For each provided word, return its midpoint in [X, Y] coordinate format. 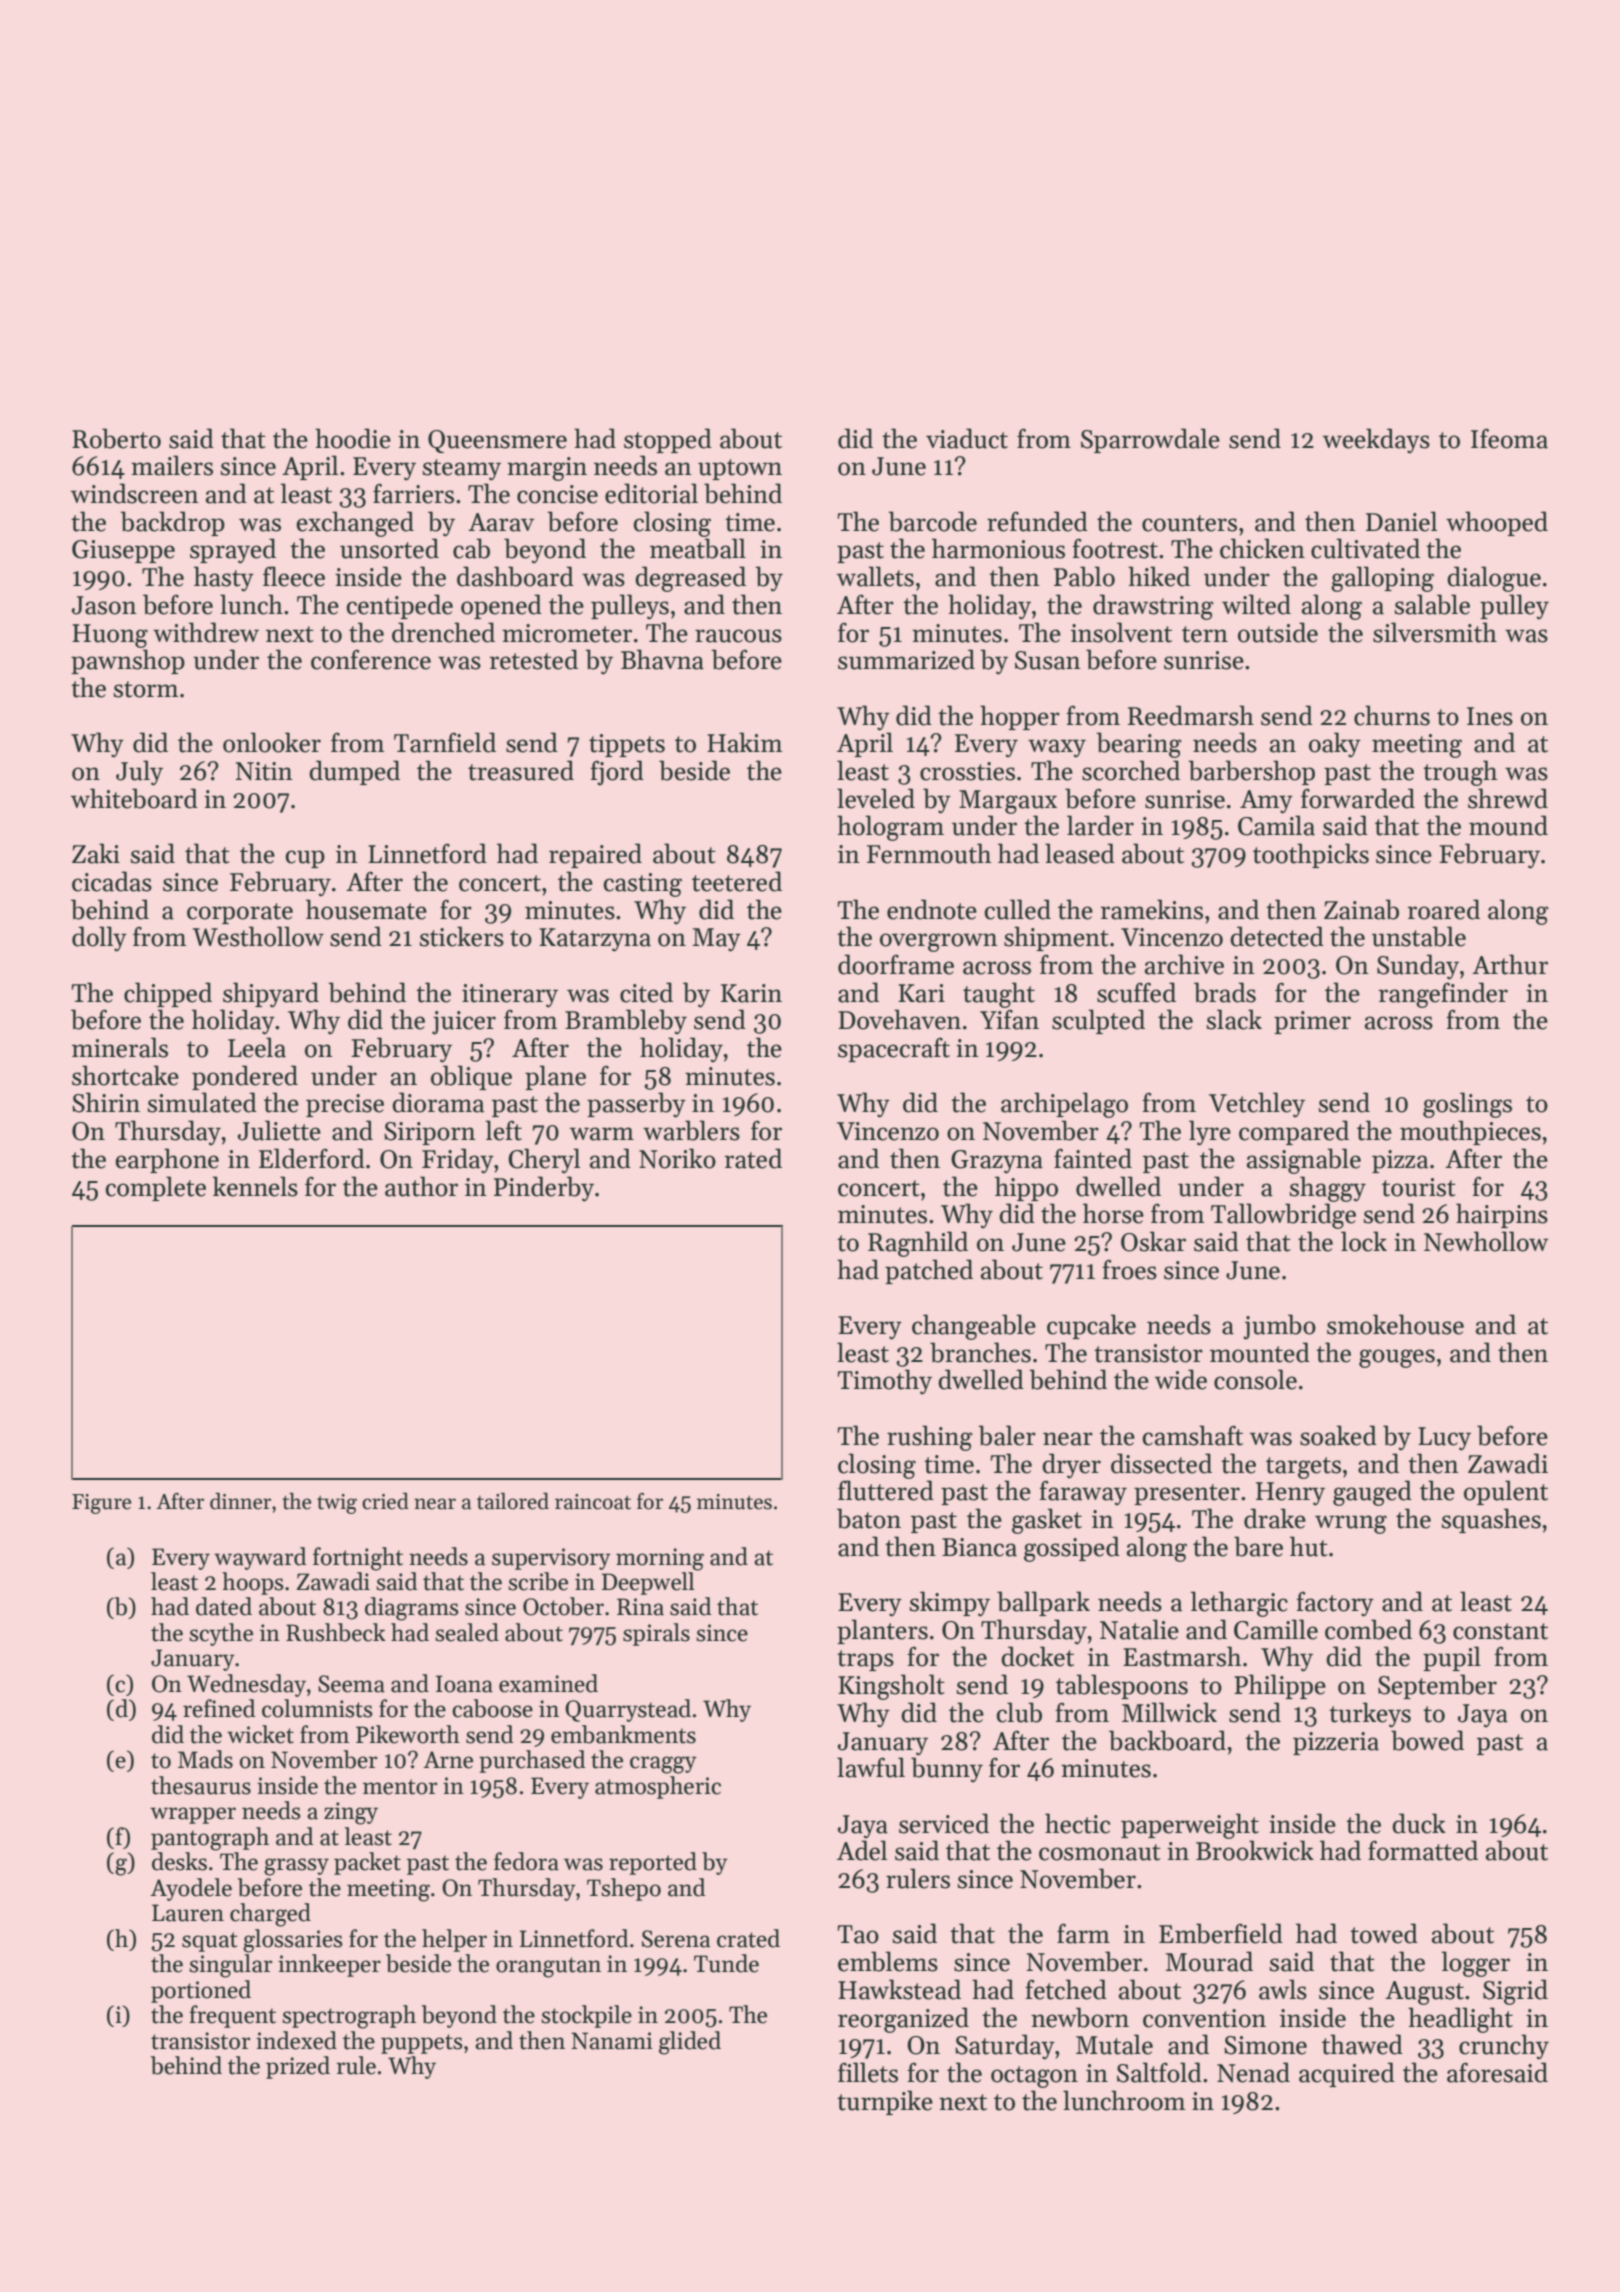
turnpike [885, 2102]
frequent [232, 2016]
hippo [1026, 1188]
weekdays [1376, 441]
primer [1312, 1022]
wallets [875, 576]
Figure [101, 1504]
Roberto [116, 438]
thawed [1362, 2044]
